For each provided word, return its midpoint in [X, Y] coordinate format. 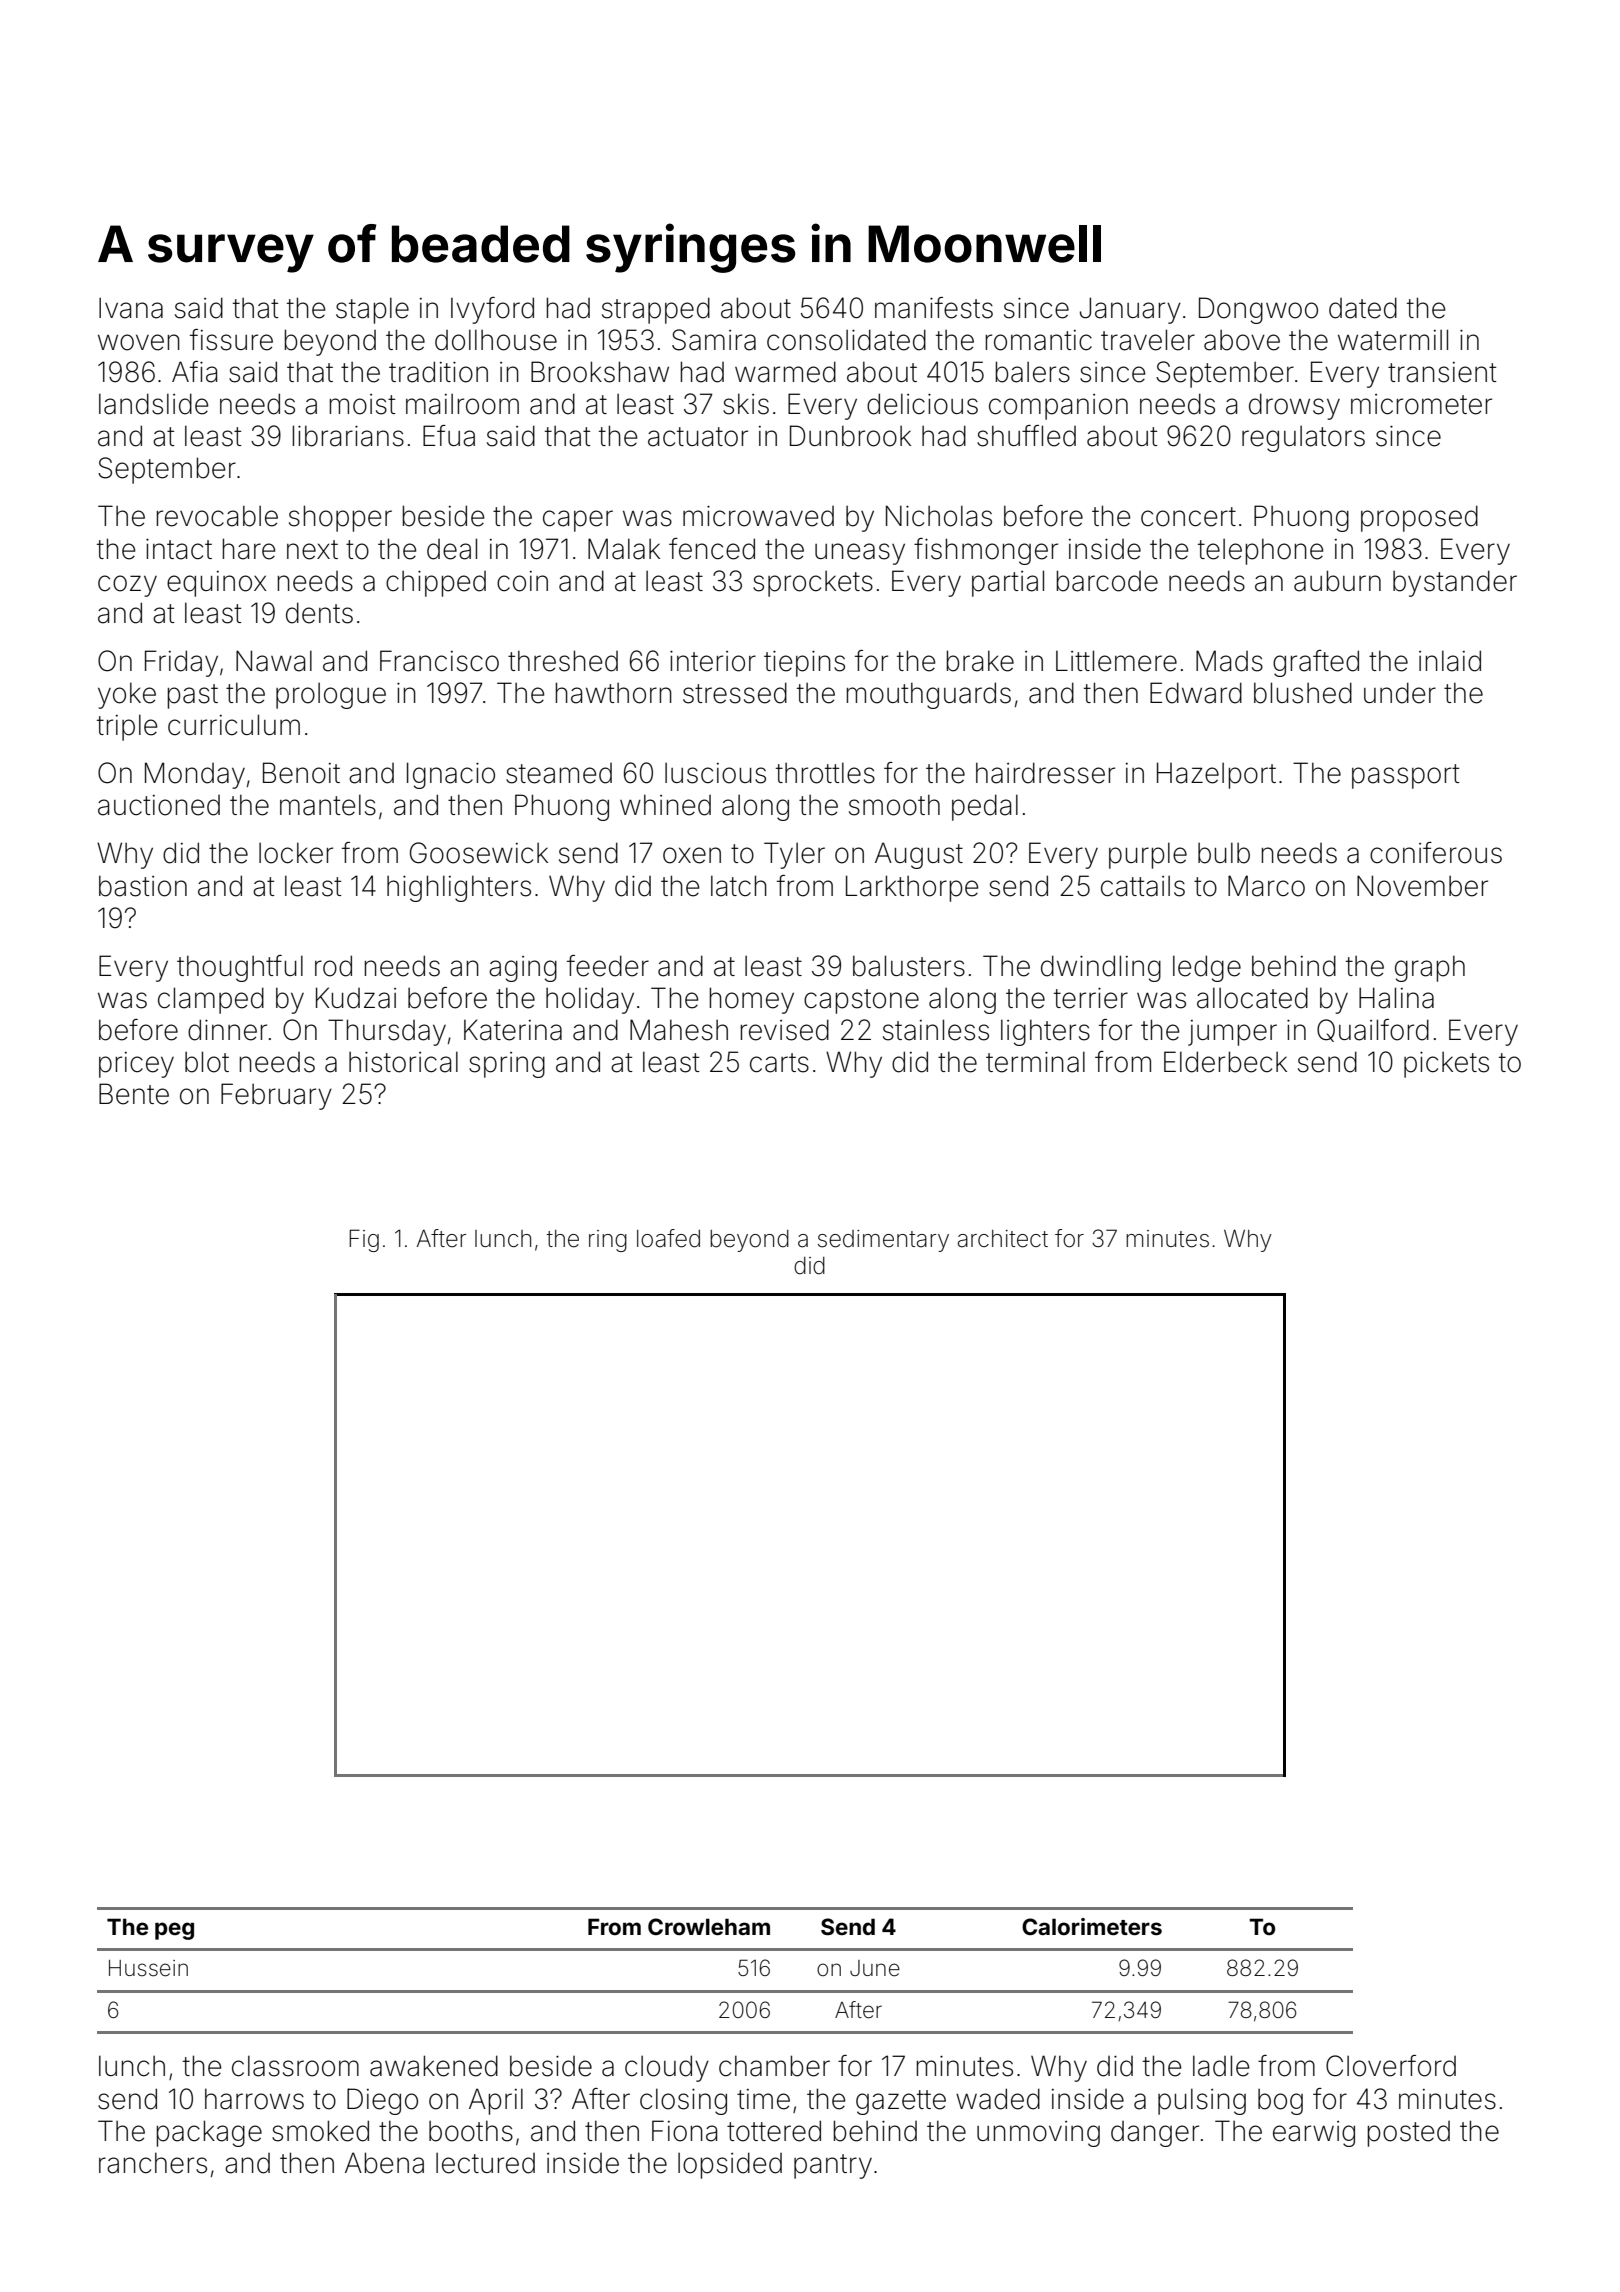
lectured [485, 2163]
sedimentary [883, 1241]
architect [1003, 1239]
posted [1408, 2134]
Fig [364, 1240]
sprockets [813, 584]
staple [372, 310]
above [1242, 340]
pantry [833, 2166]
